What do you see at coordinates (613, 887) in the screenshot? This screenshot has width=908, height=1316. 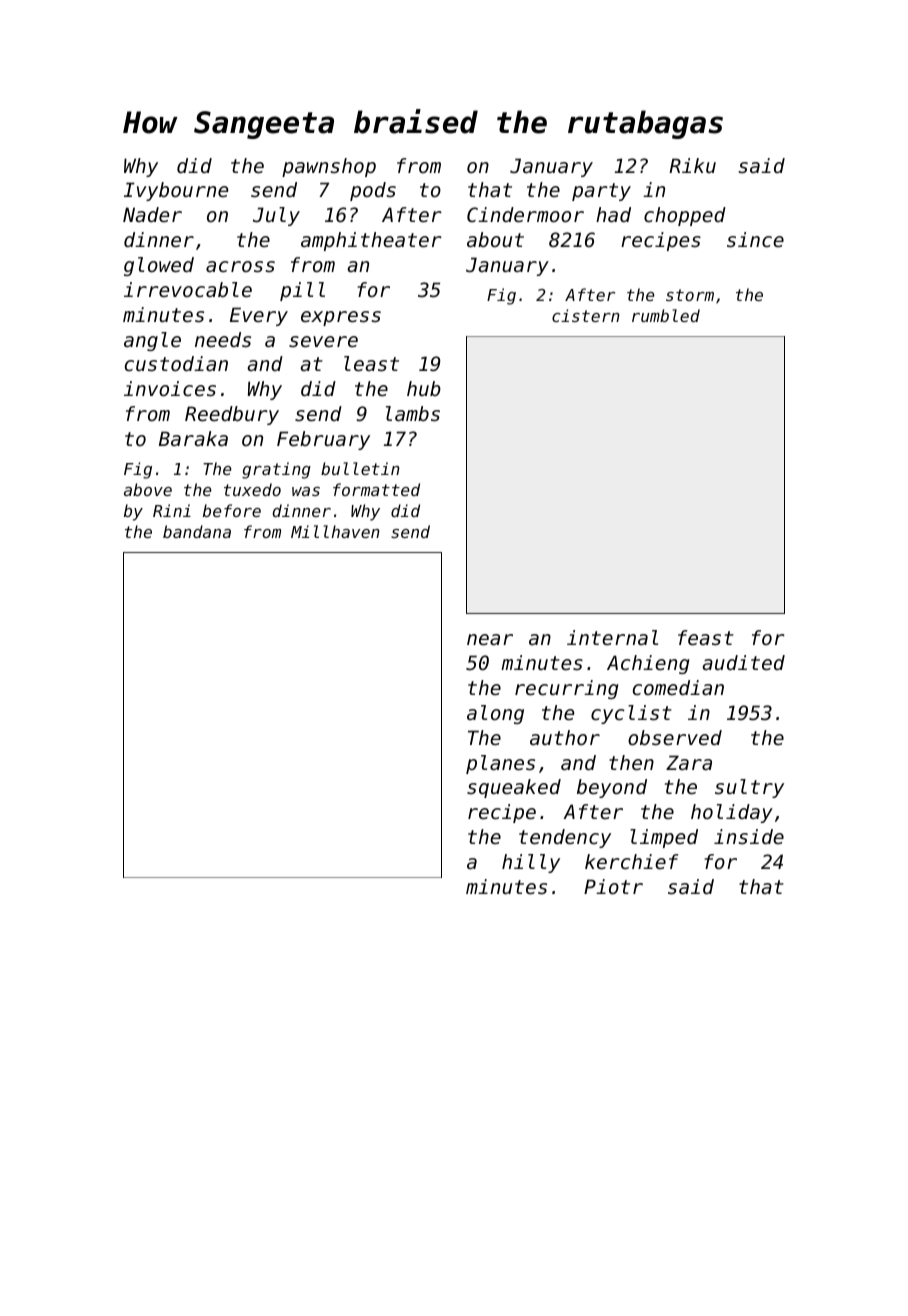 I see `Piotr` at bounding box center [613, 887].
